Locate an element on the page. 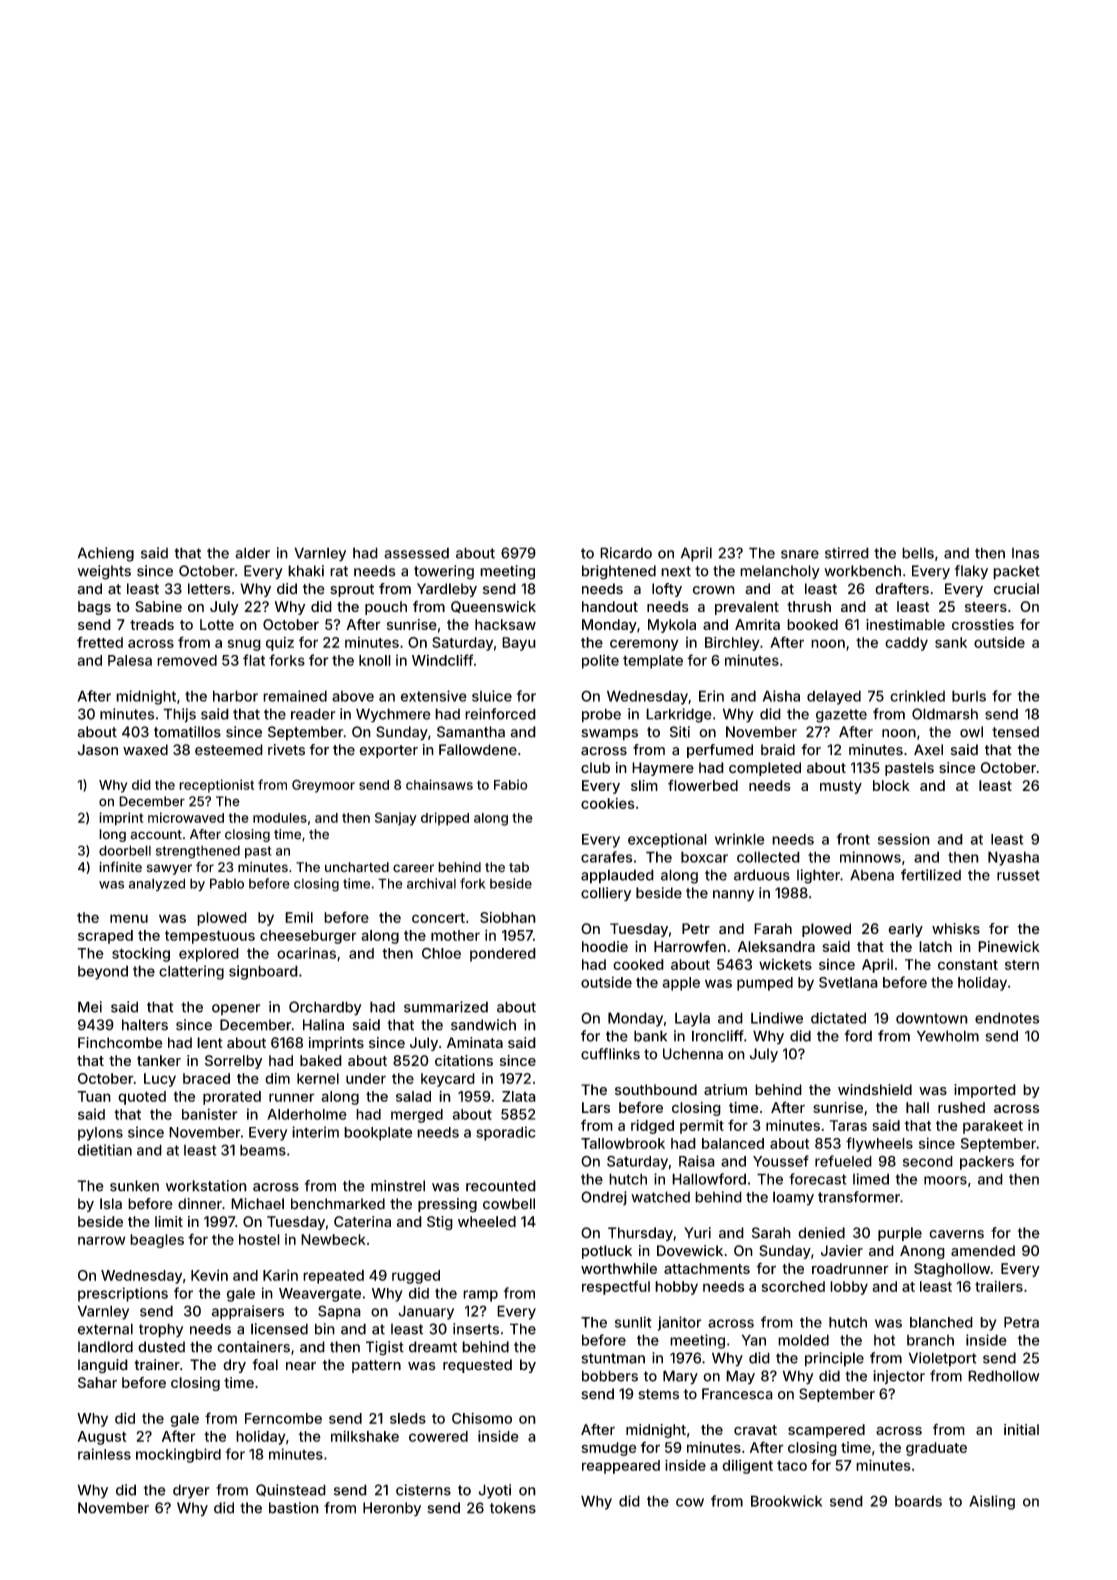 The width and height of the page is (1117, 1580). lighter is located at coordinates (818, 876).
